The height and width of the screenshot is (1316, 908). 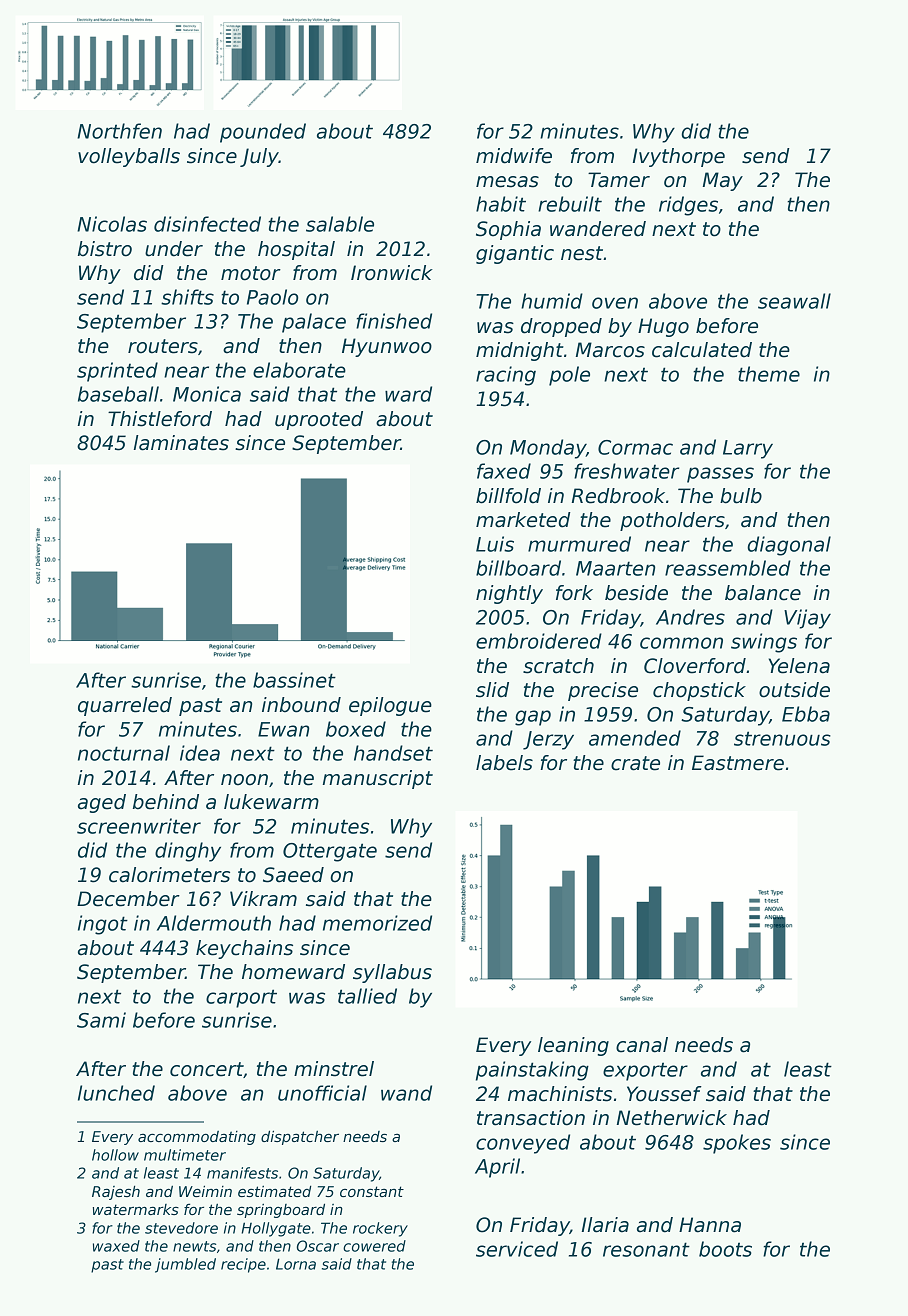 I want to click on conveyed, so click(x=523, y=1144).
